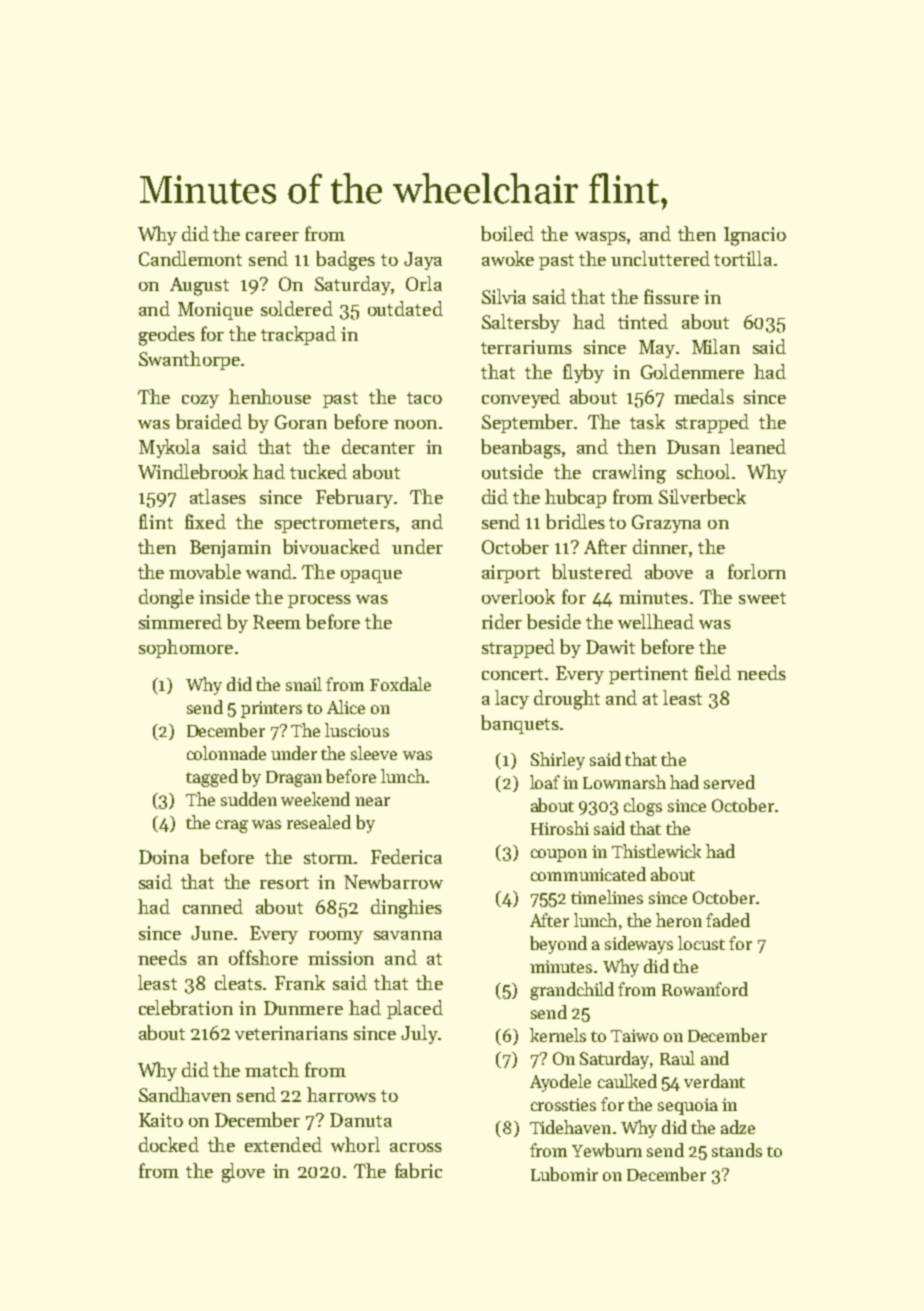 Image resolution: width=924 pixels, height=1311 pixels. Describe the element at coordinates (272, 236) in the page. I see `career` at that location.
